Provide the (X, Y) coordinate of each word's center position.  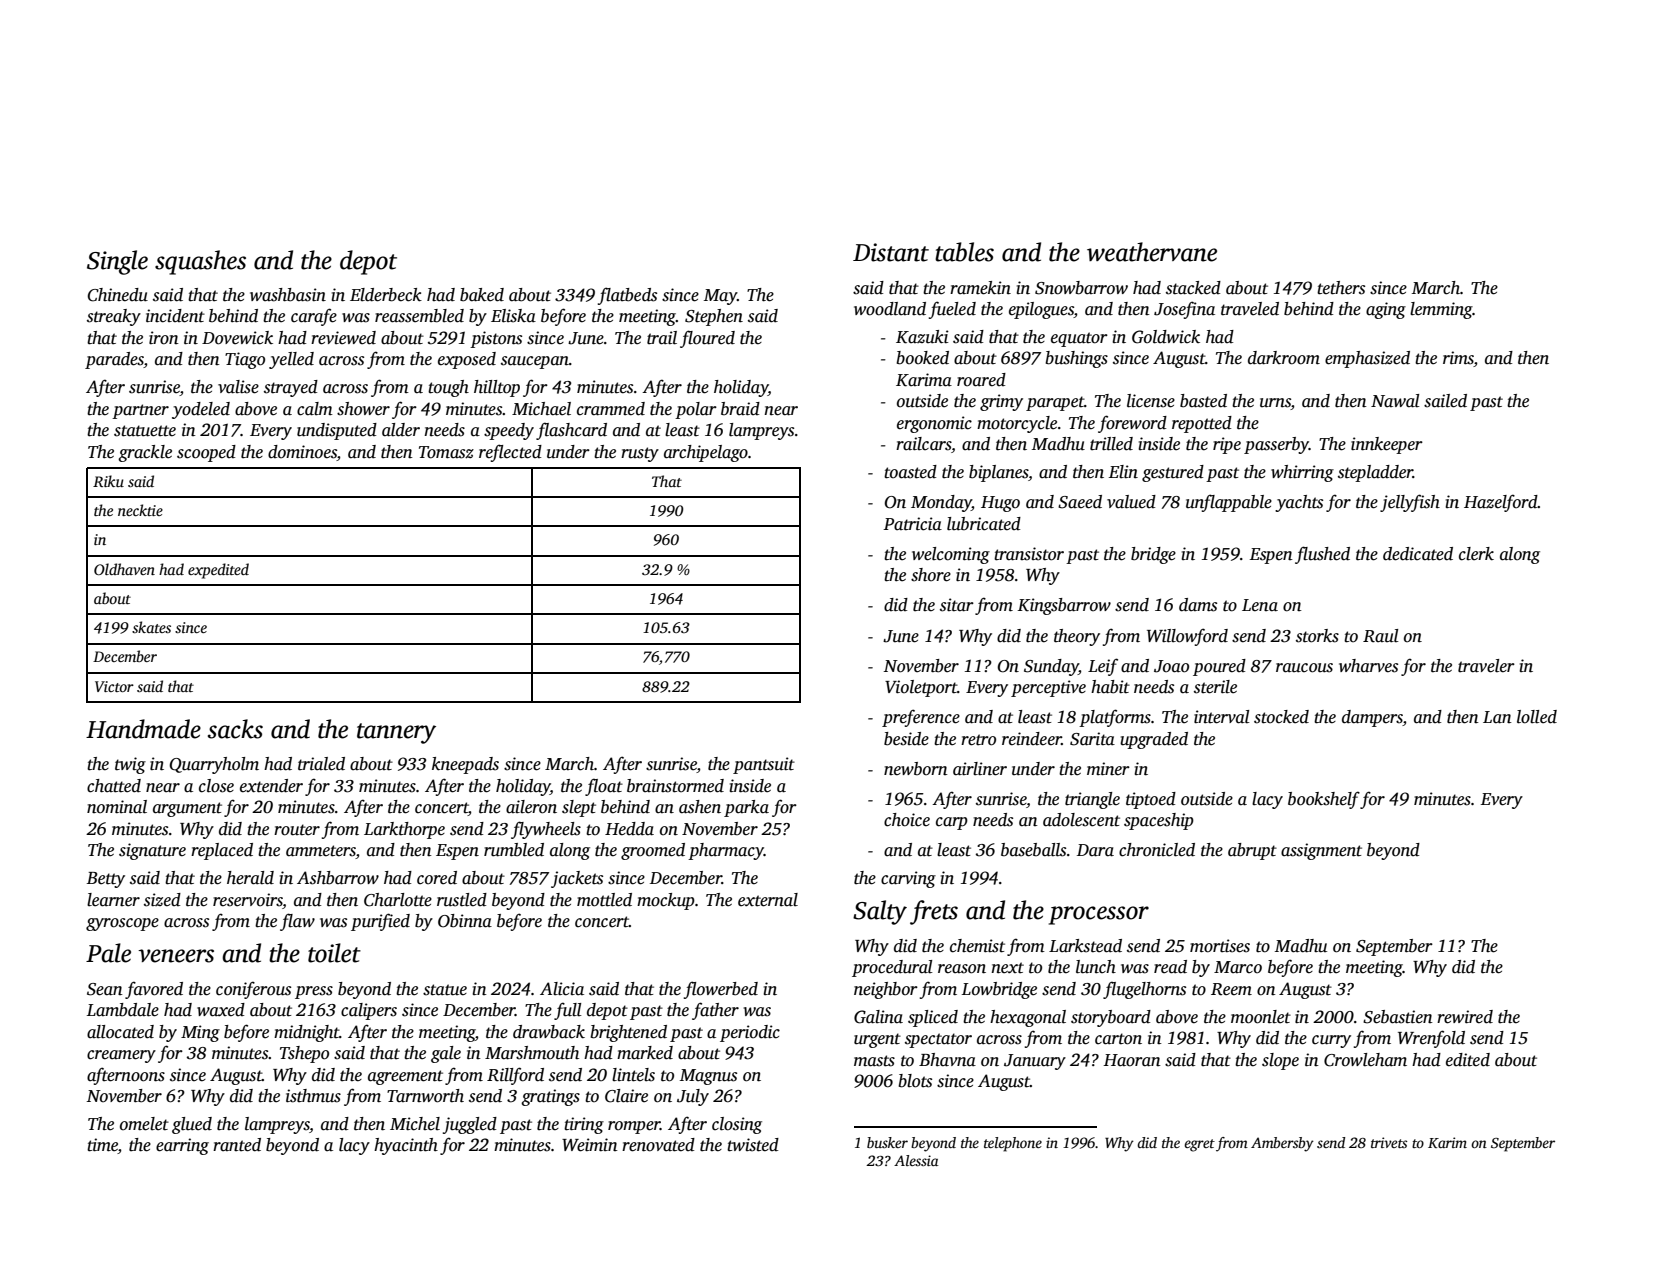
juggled (470, 1125)
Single (117, 262)
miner (1108, 769)
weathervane (1152, 252)
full (568, 1011)
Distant (891, 252)
